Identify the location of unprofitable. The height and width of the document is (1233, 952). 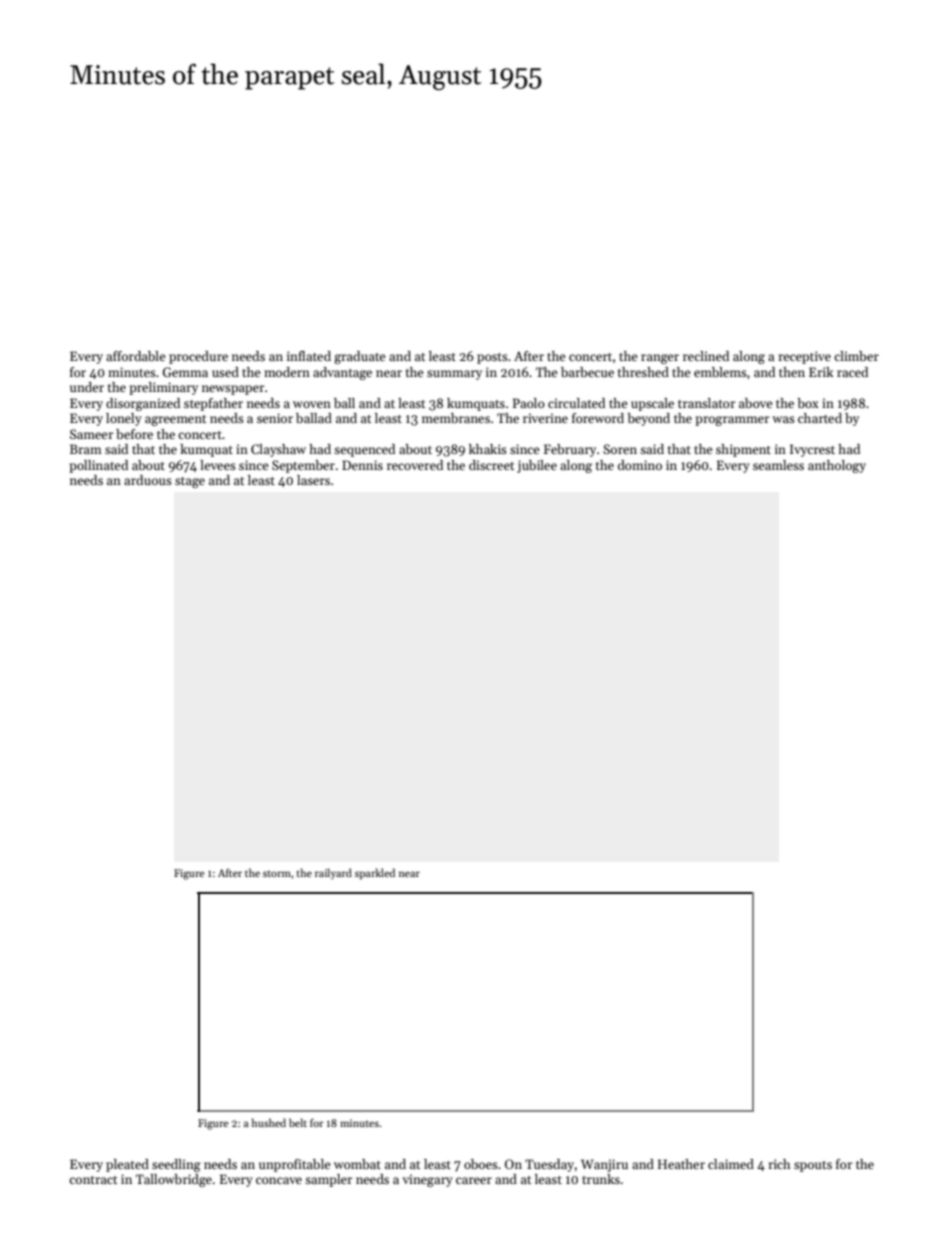
(295, 1165).
